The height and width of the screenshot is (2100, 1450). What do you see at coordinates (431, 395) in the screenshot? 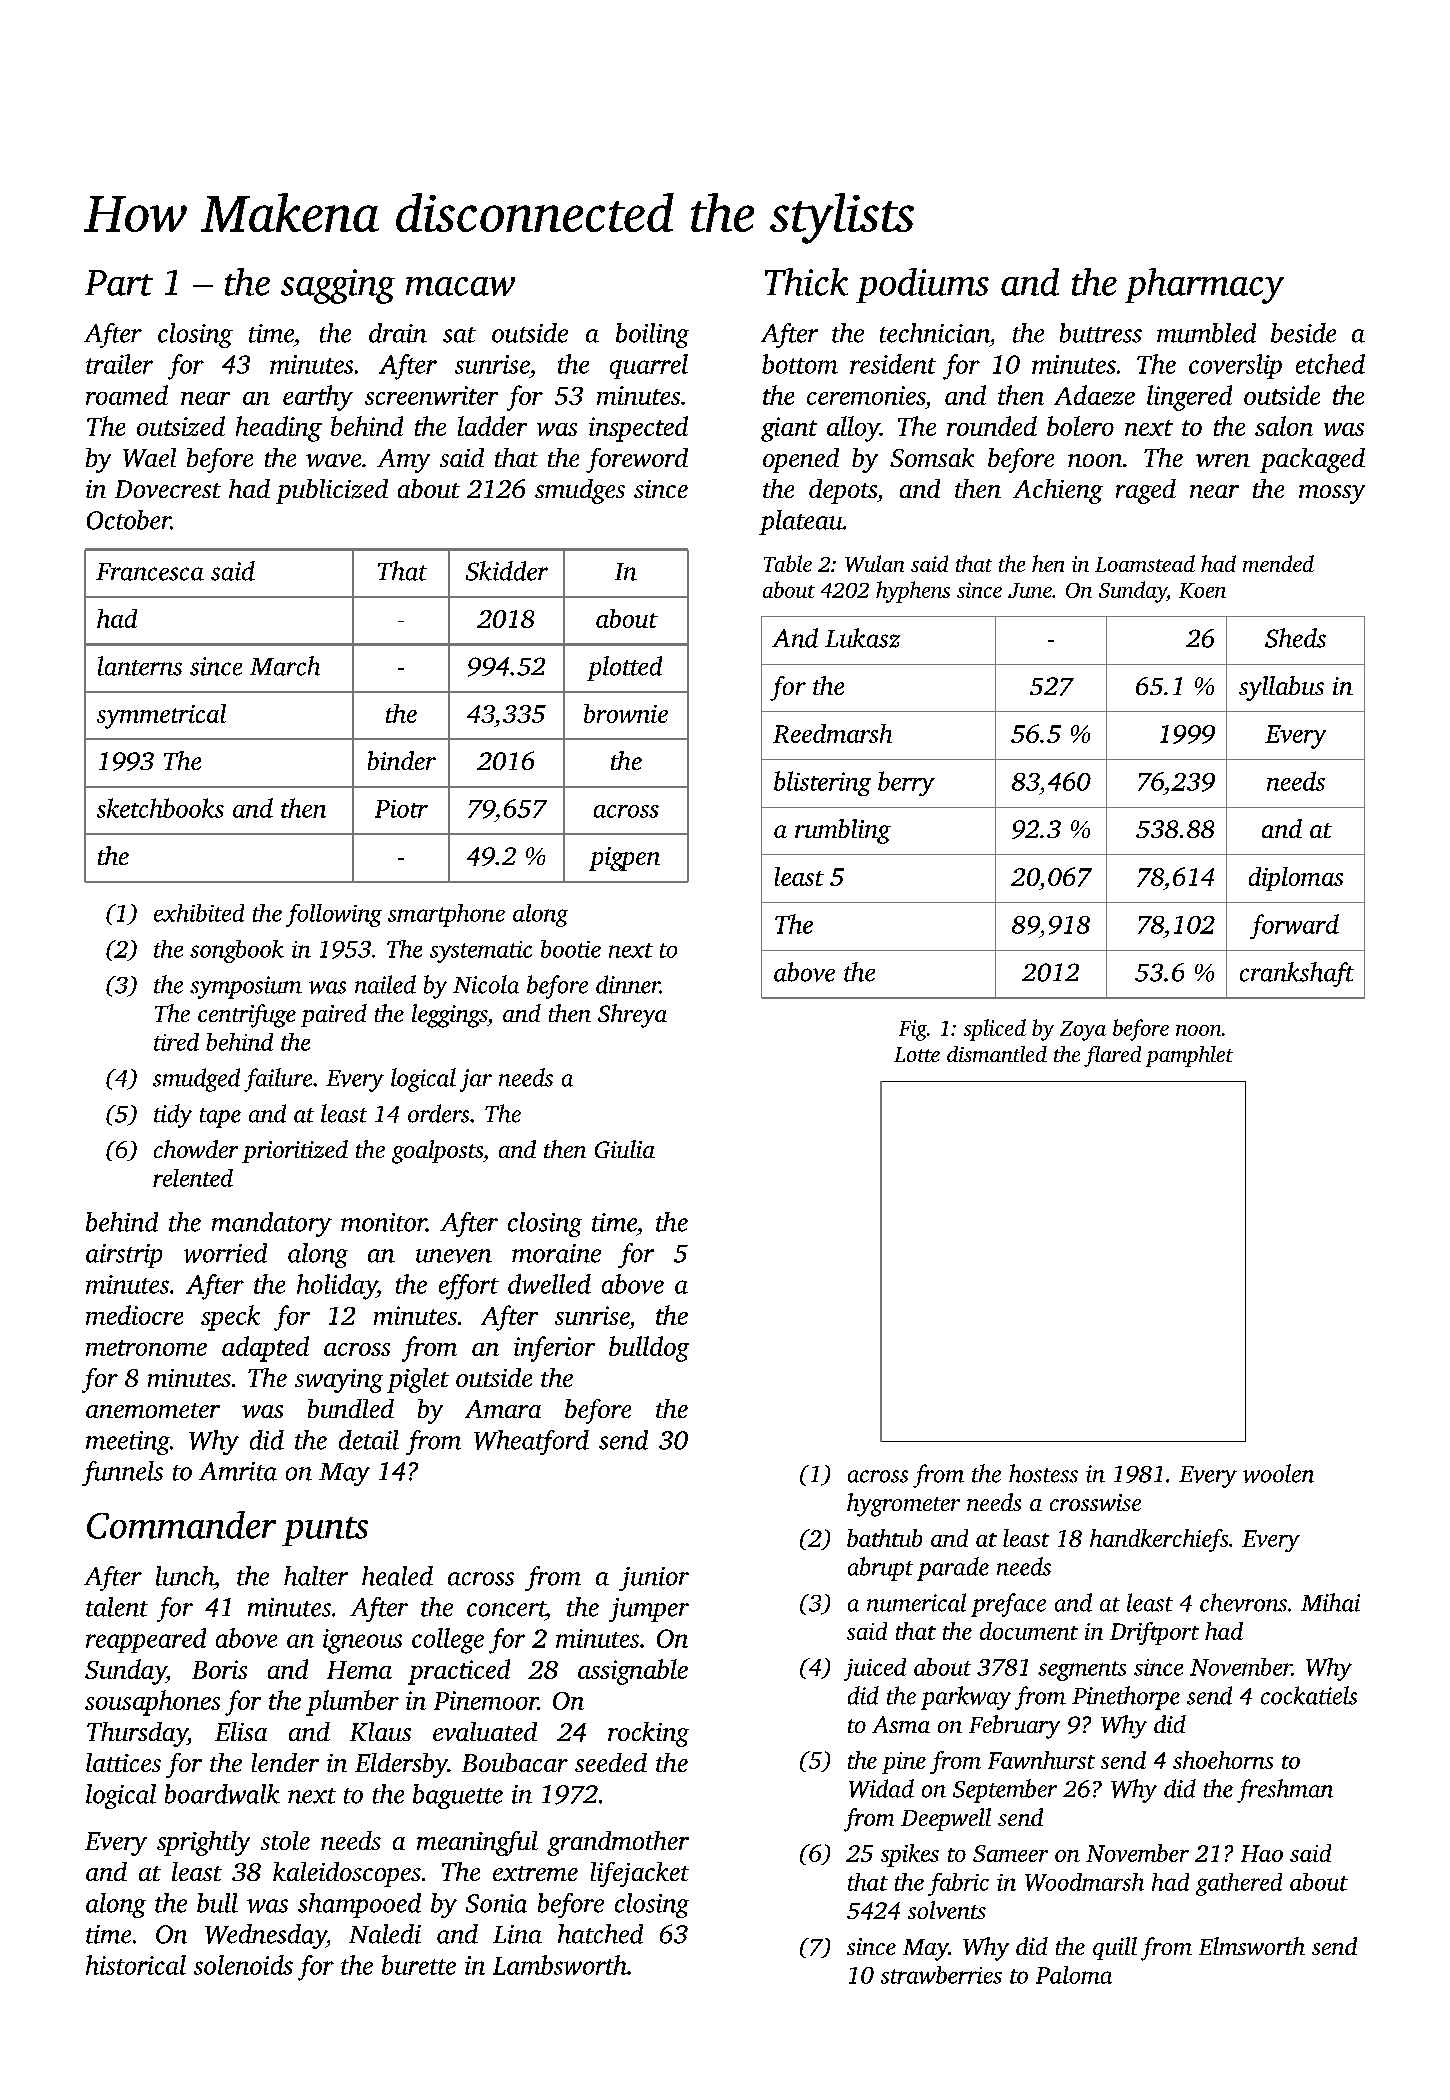
I see `screenwriter` at bounding box center [431, 395].
